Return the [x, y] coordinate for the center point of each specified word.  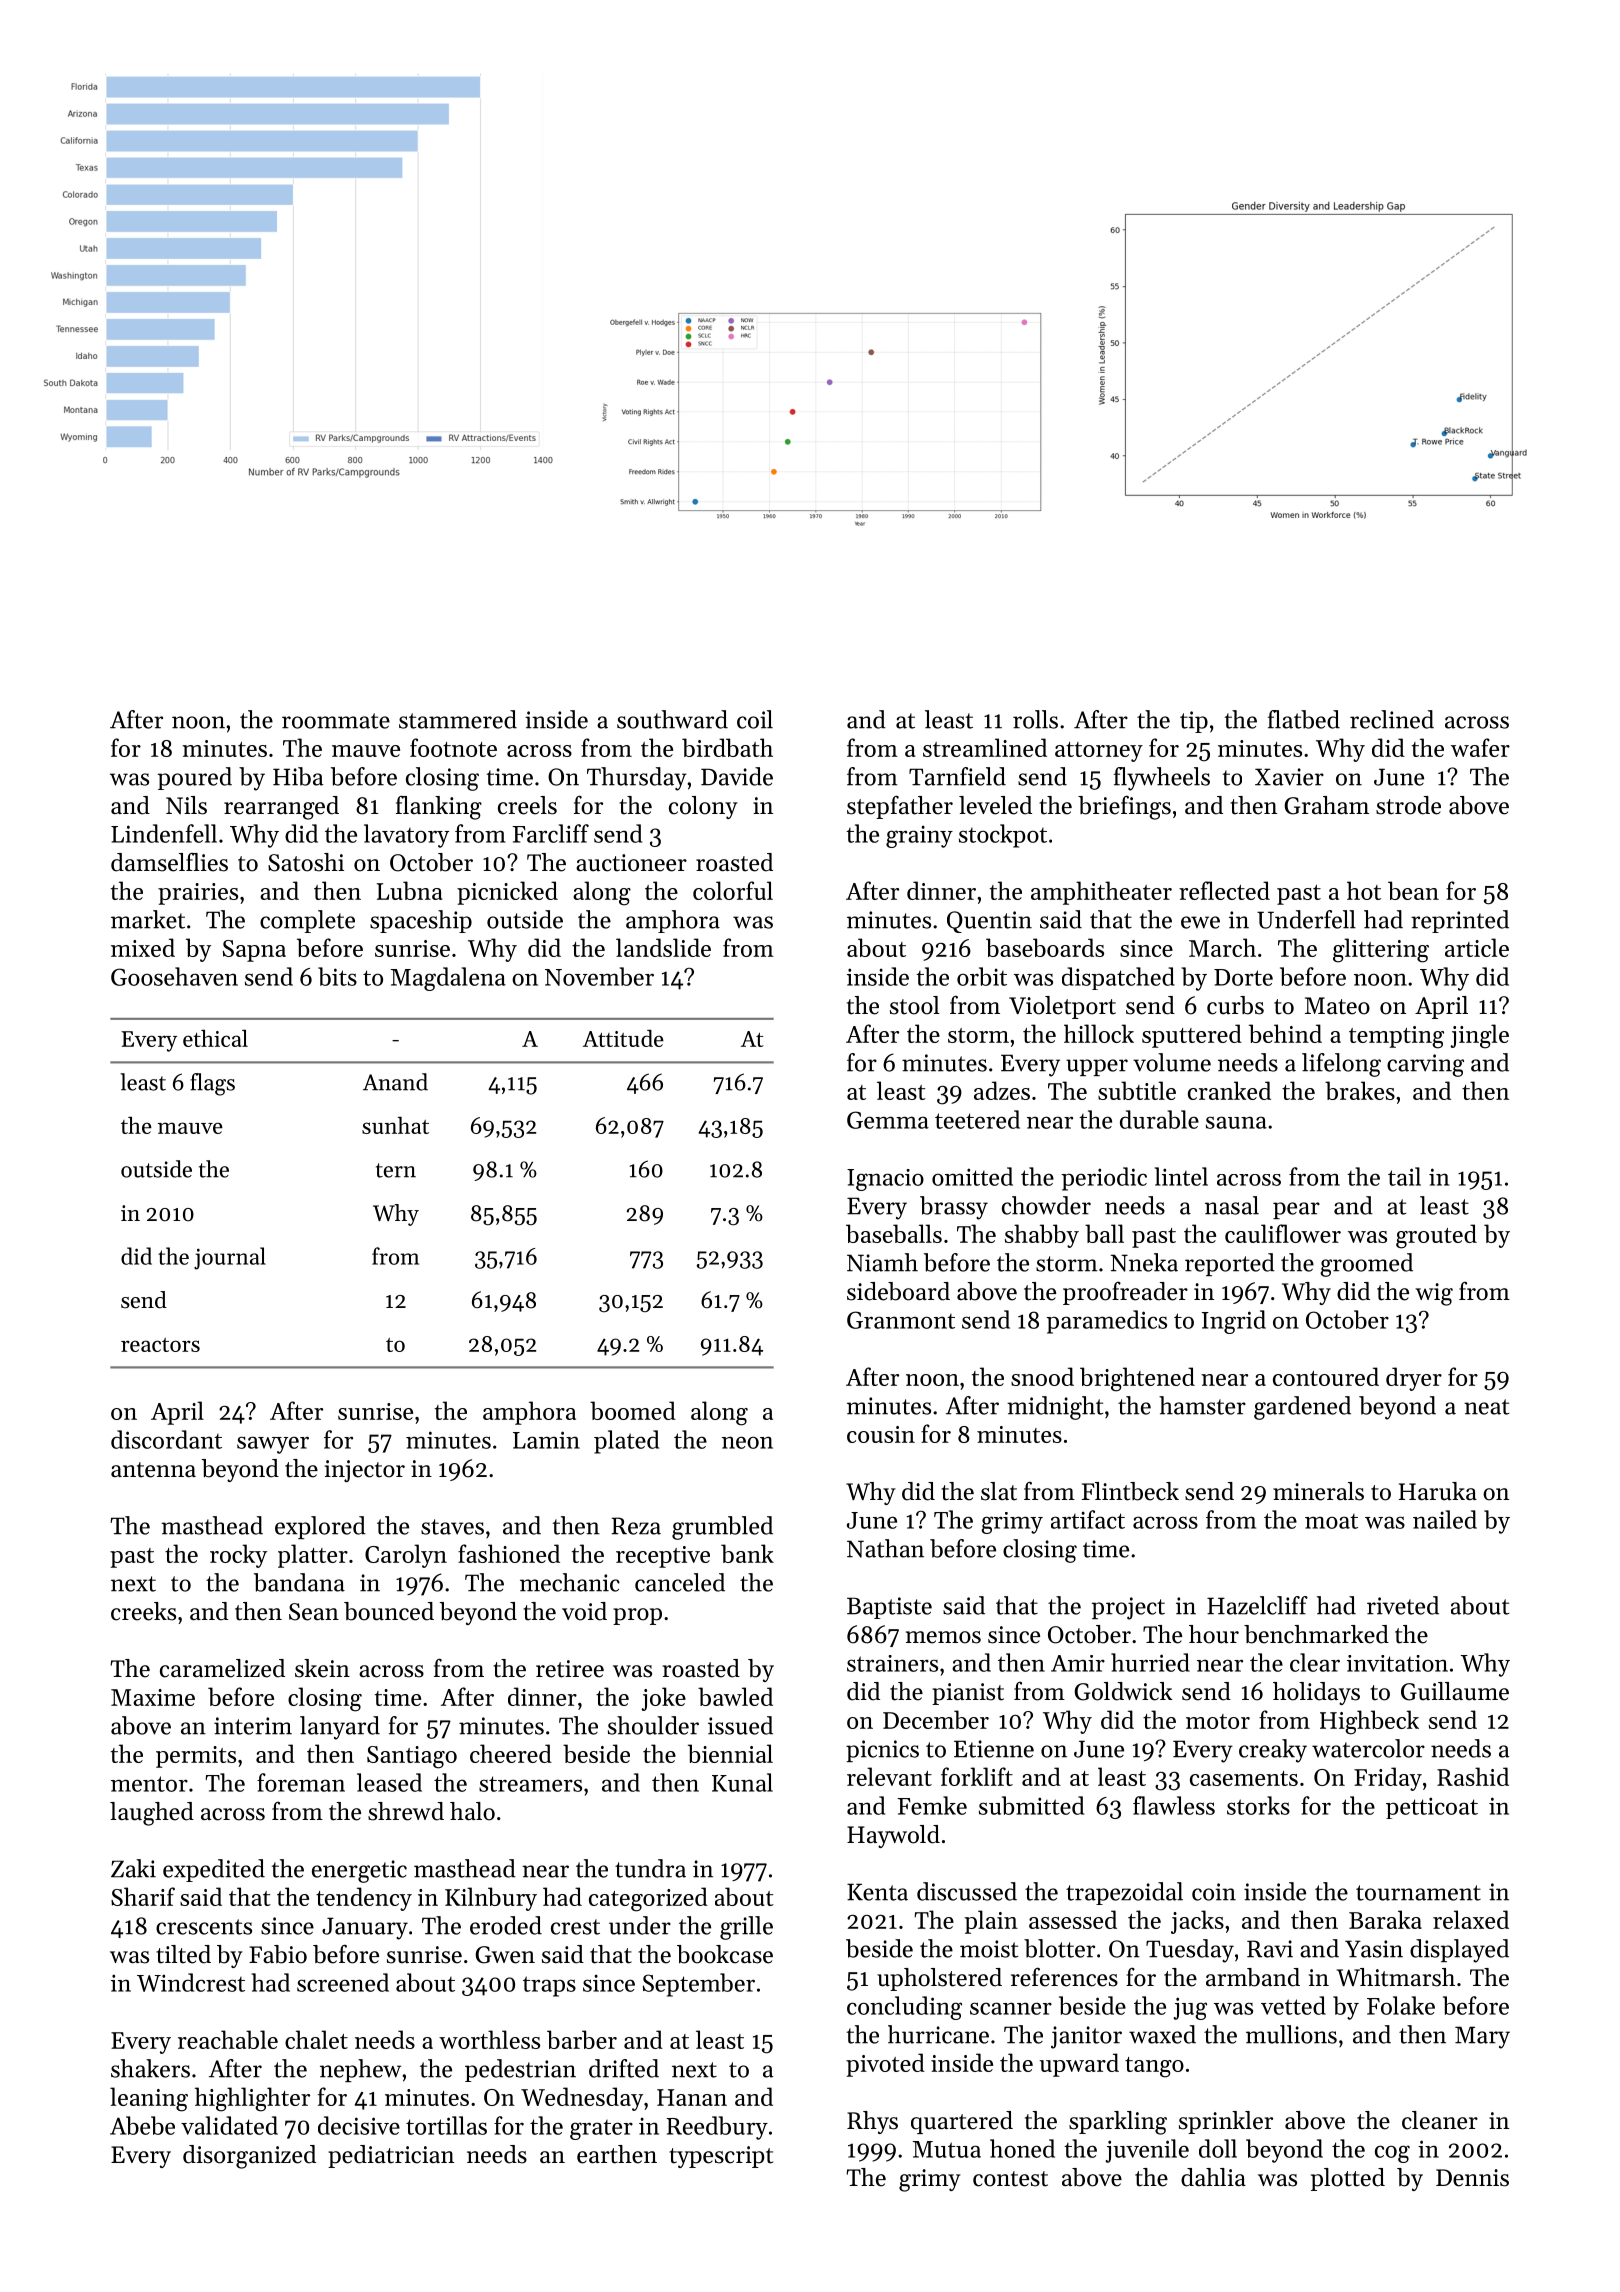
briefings [1124, 807]
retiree [570, 1669]
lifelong [1341, 1065]
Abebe [142, 2125]
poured [195, 778]
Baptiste [889, 1608]
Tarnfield [957, 776]
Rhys [872, 2122]
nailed [1445, 1519]
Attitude [623, 1038]
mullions [1291, 2034]
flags [212, 1084]
